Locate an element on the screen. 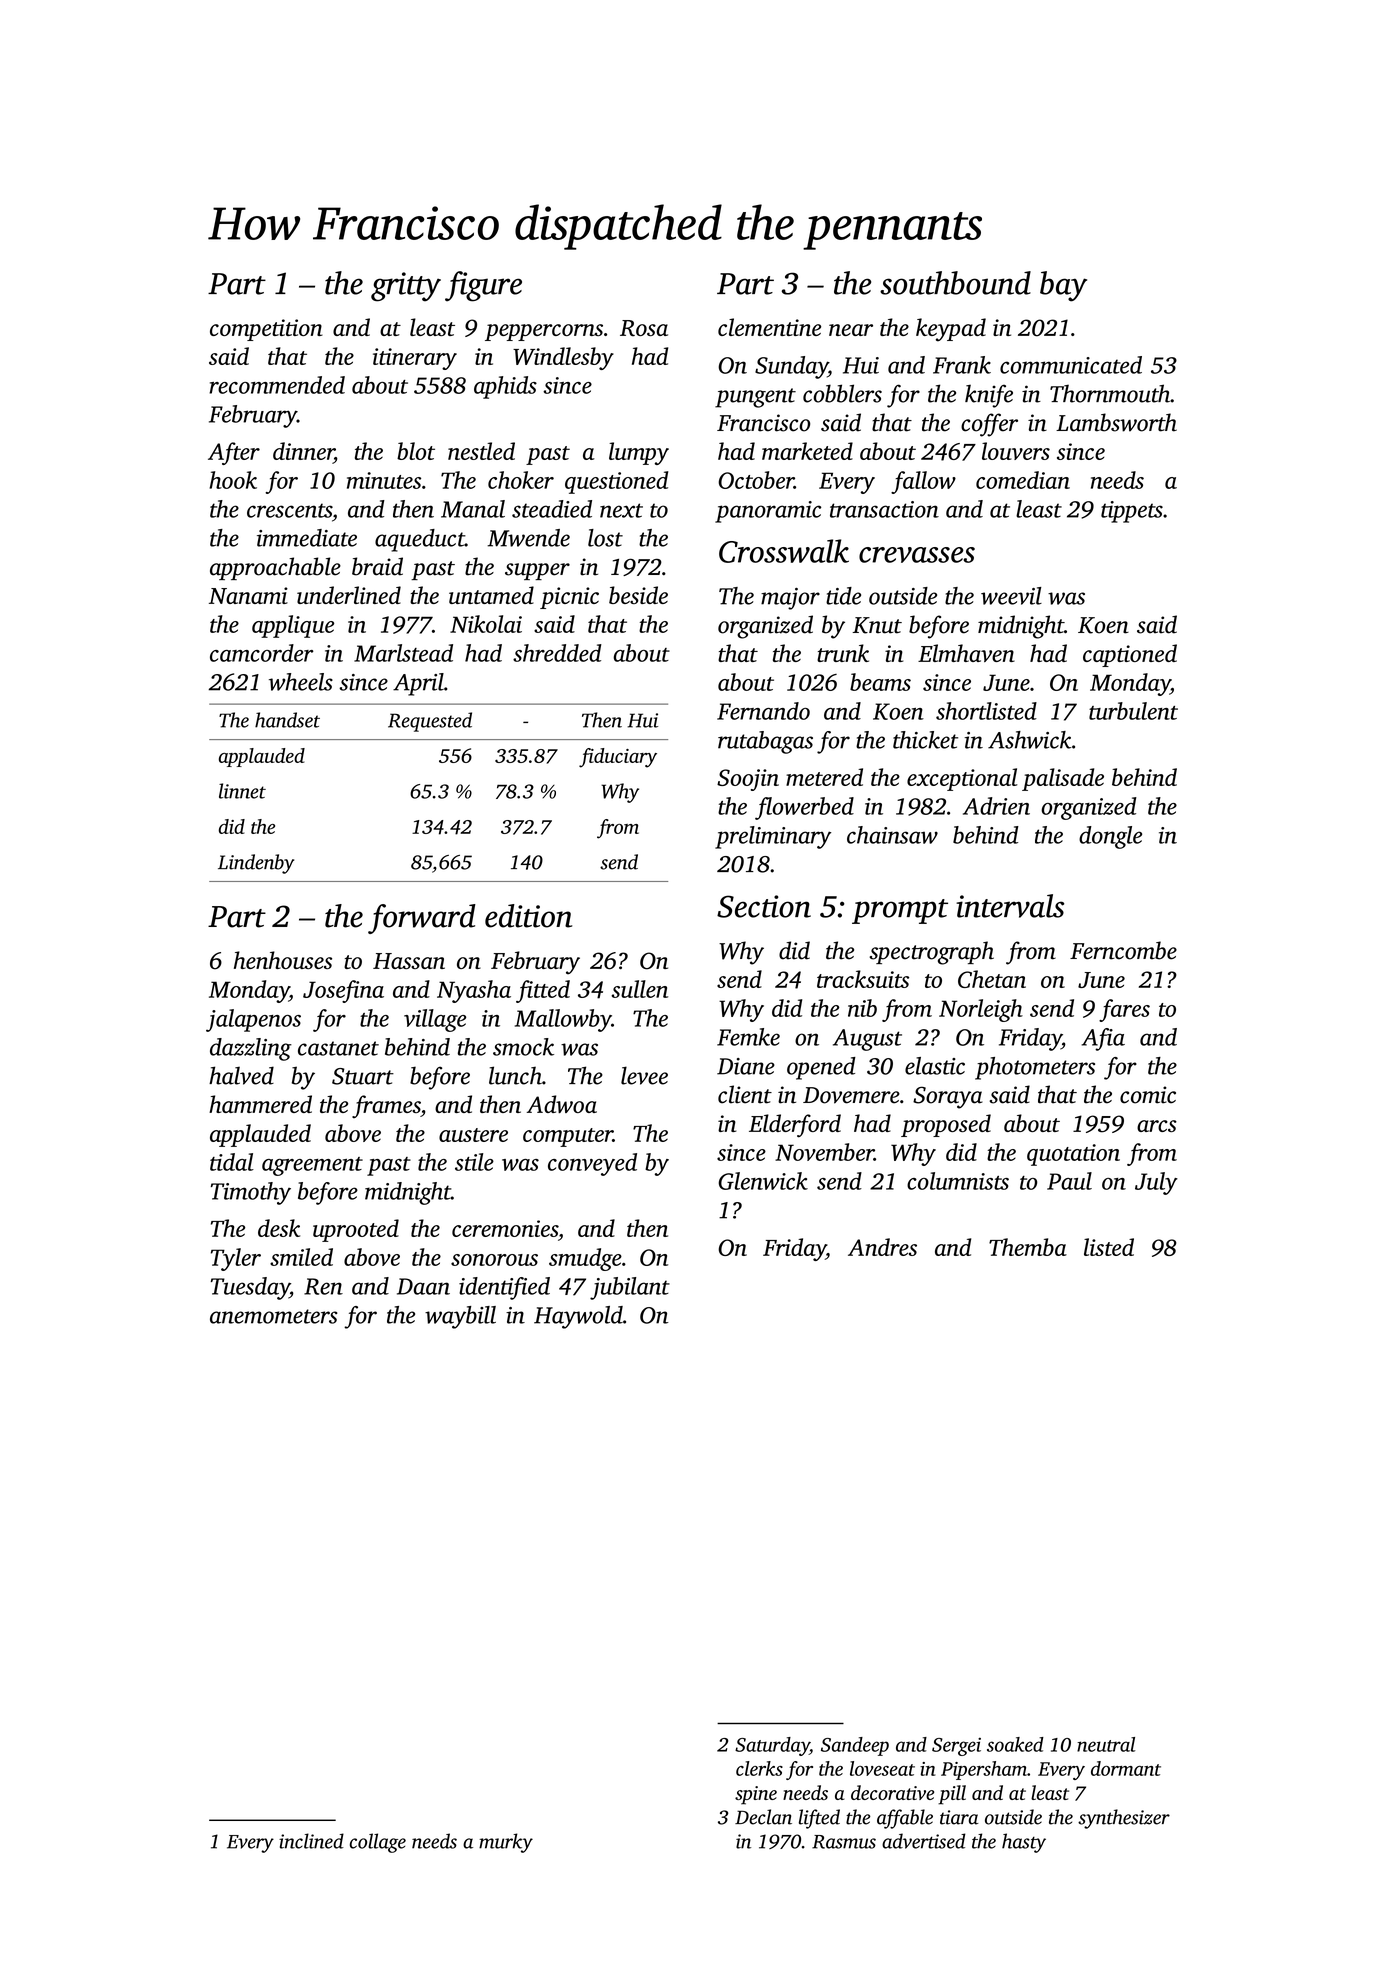 The width and height of the screenshot is (1386, 1969). agreement is located at coordinates (312, 1166).
